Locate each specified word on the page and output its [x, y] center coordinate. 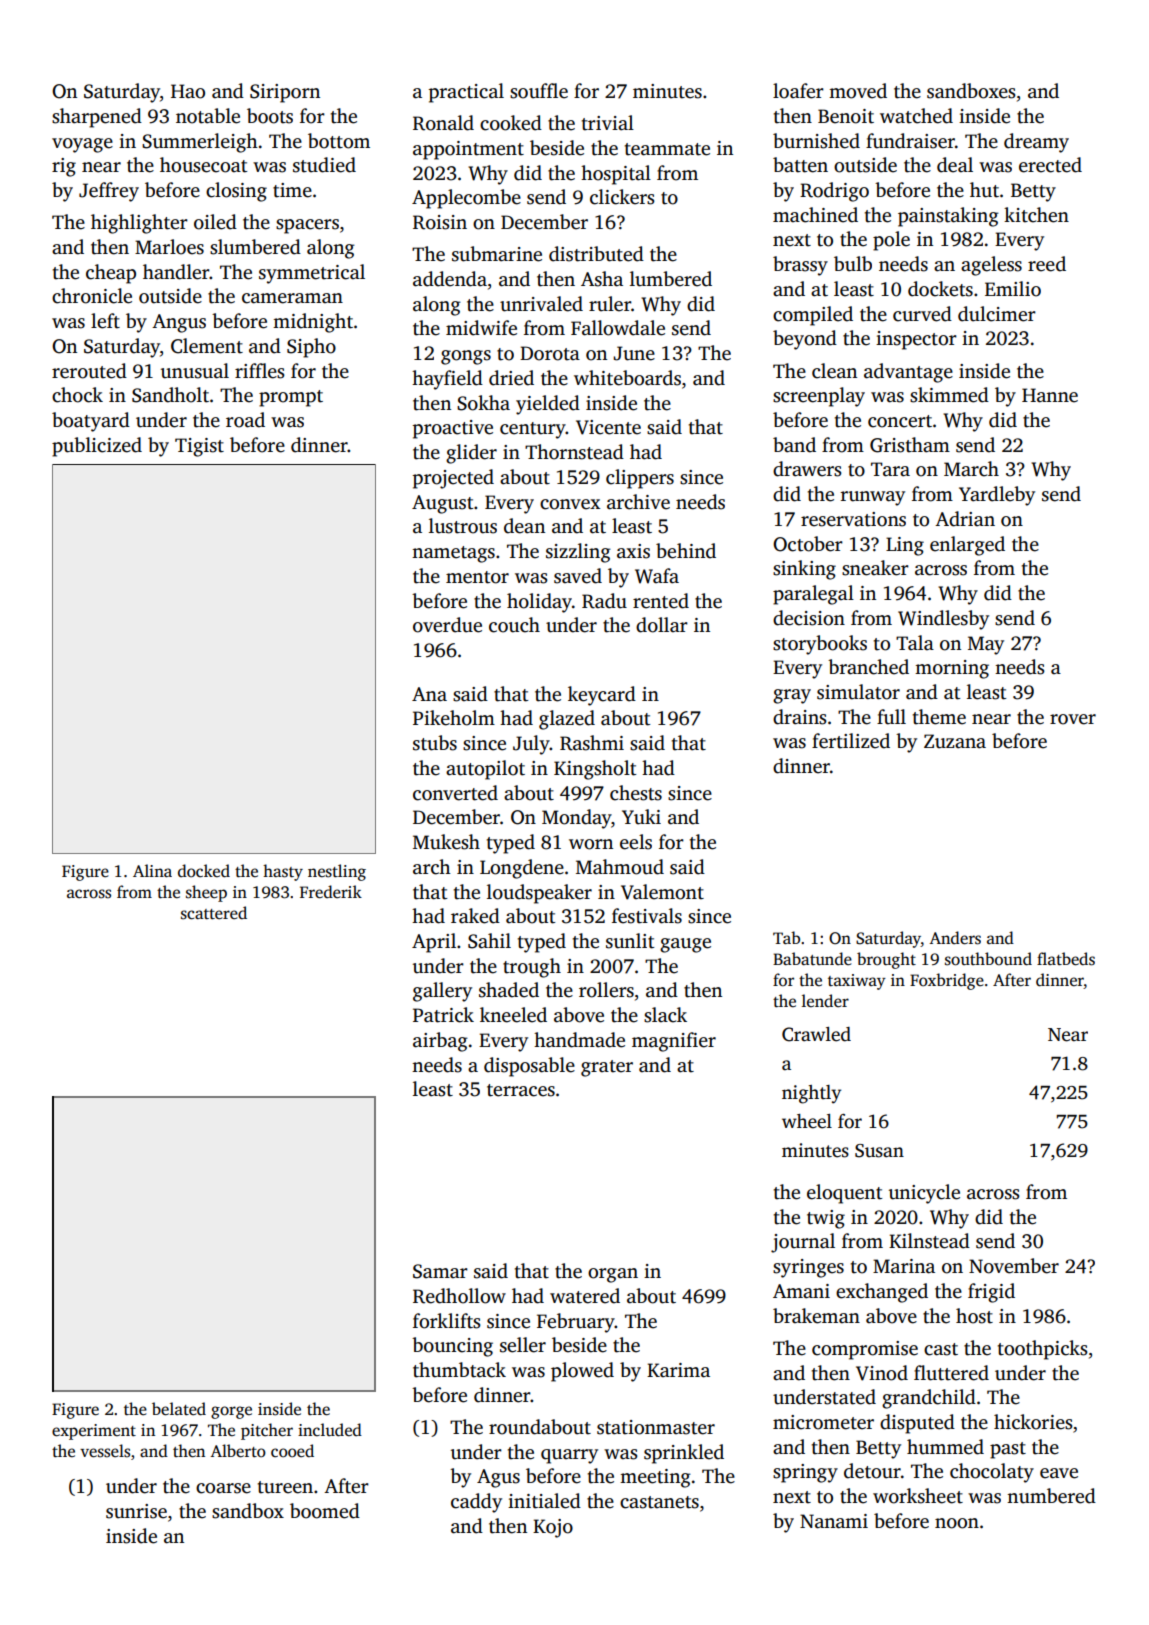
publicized [97, 447]
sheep [206, 893]
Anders [955, 938]
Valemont [662, 892]
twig [826, 1219]
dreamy [1036, 143]
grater [607, 1068]
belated [179, 1409]
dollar [662, 625]
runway [873, 498]
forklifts [447, 1321]
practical [466, 93]
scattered [214, 913]
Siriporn [285, 93]
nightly [811, 1094]
